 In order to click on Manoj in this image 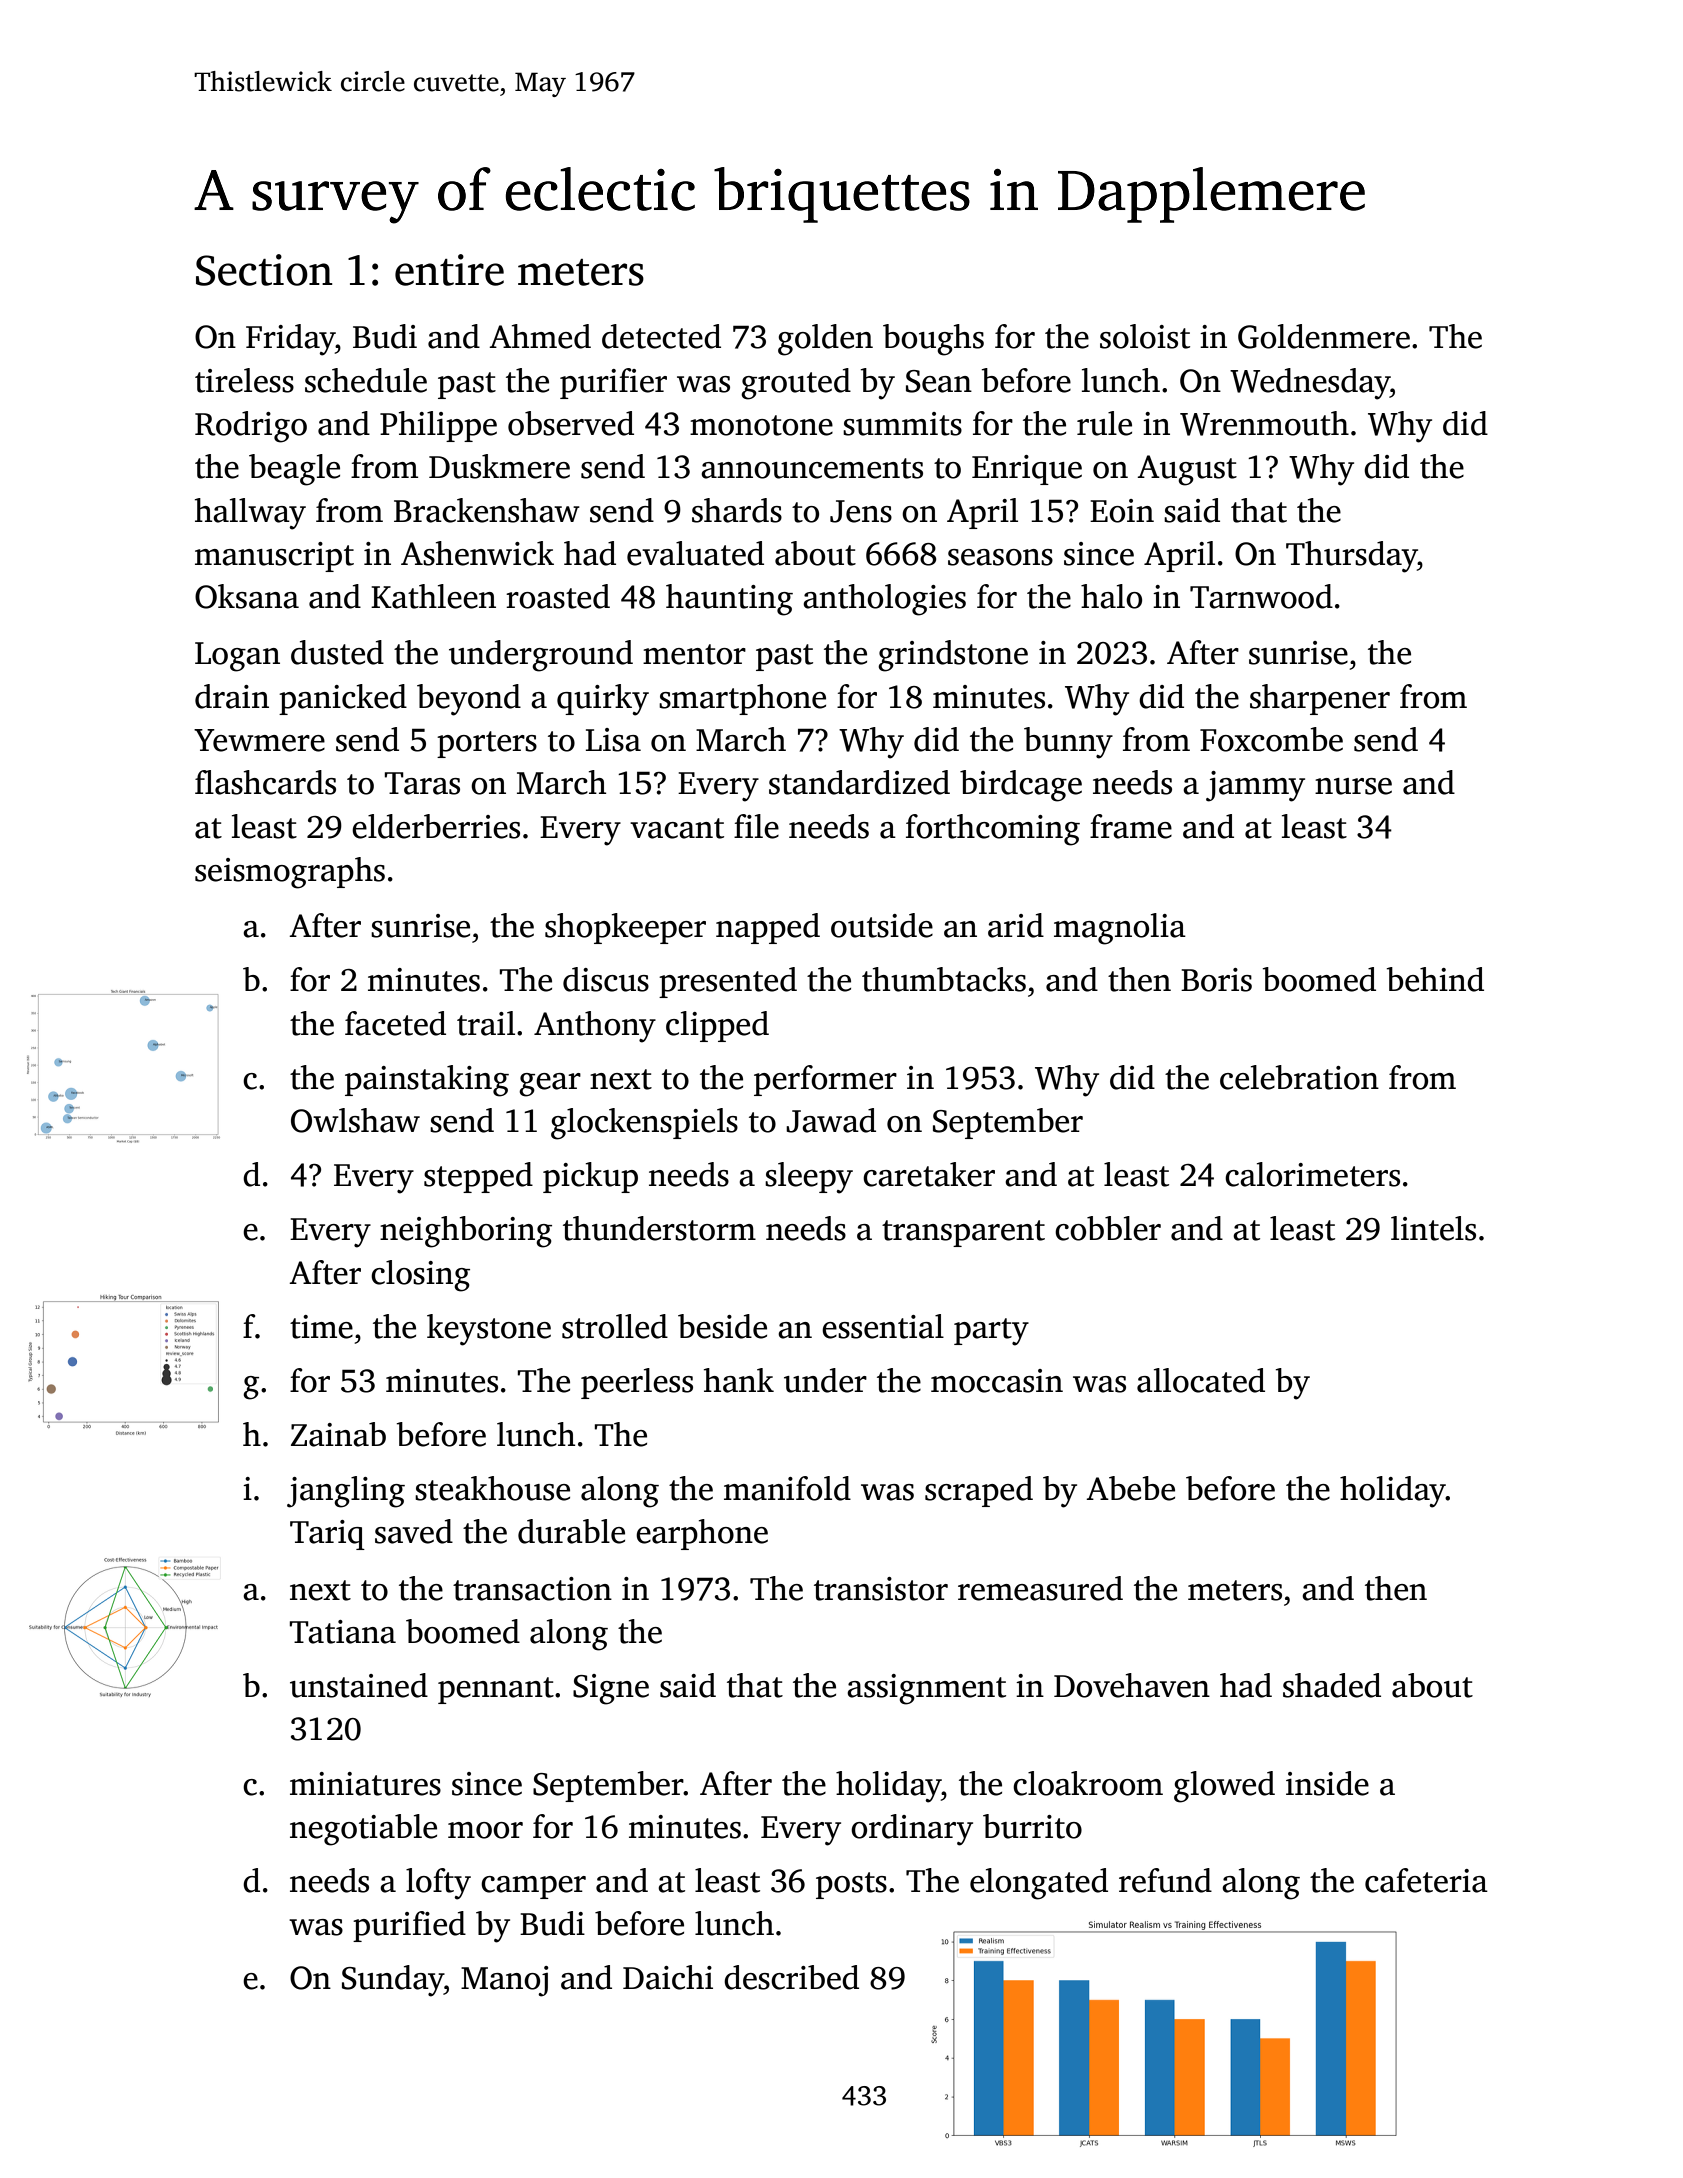, I will do `click(505, 1981)`.
